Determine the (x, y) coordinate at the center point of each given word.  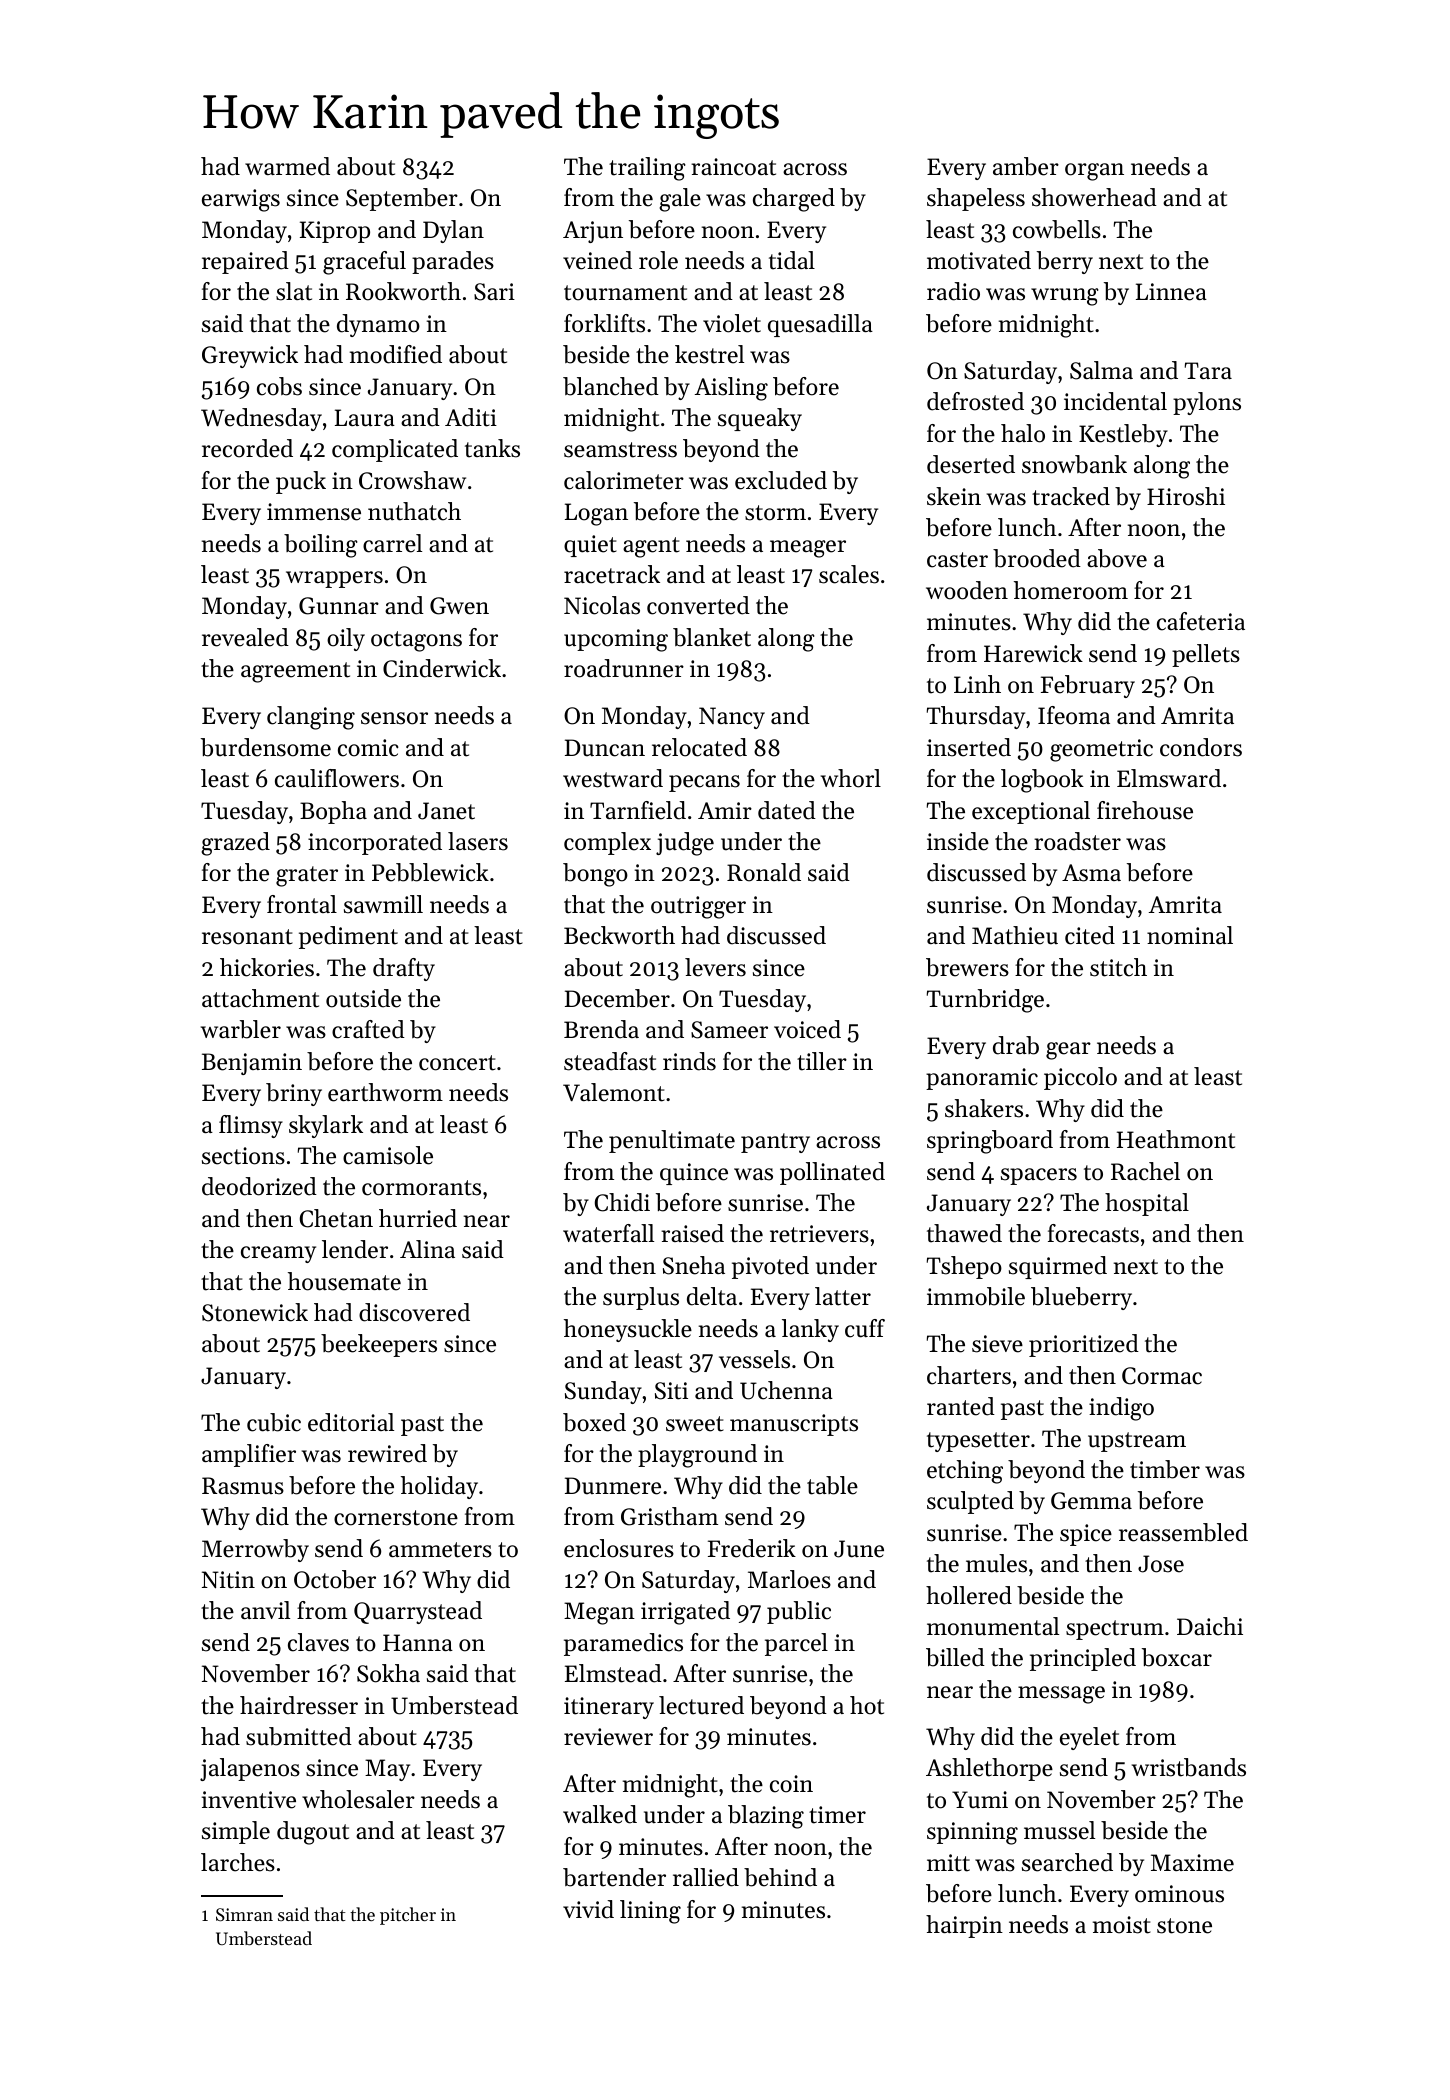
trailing (647, 169)
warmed (287, 166)
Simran (244, 1914)
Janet (446, 811)
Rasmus (243, 1486)
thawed (964, 1233)
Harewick (1033, 653)
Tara (1208, 370)
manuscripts (794, 1425)
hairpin (964, 1926)
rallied (706, 1877)
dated (787, 810)
